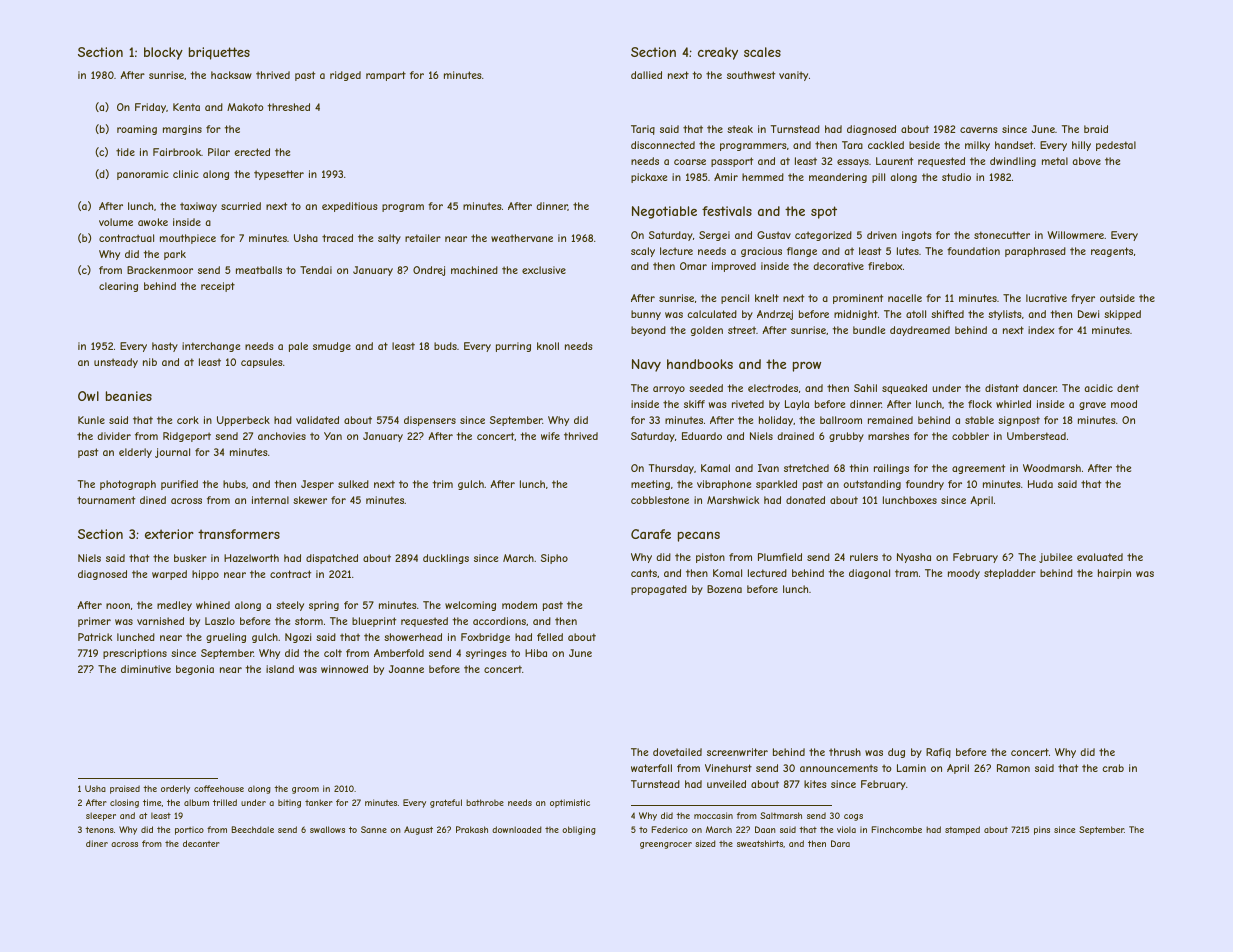  Describe the element at coordinates (201, 843) in the screenshot. I see `decanter` at that location.
